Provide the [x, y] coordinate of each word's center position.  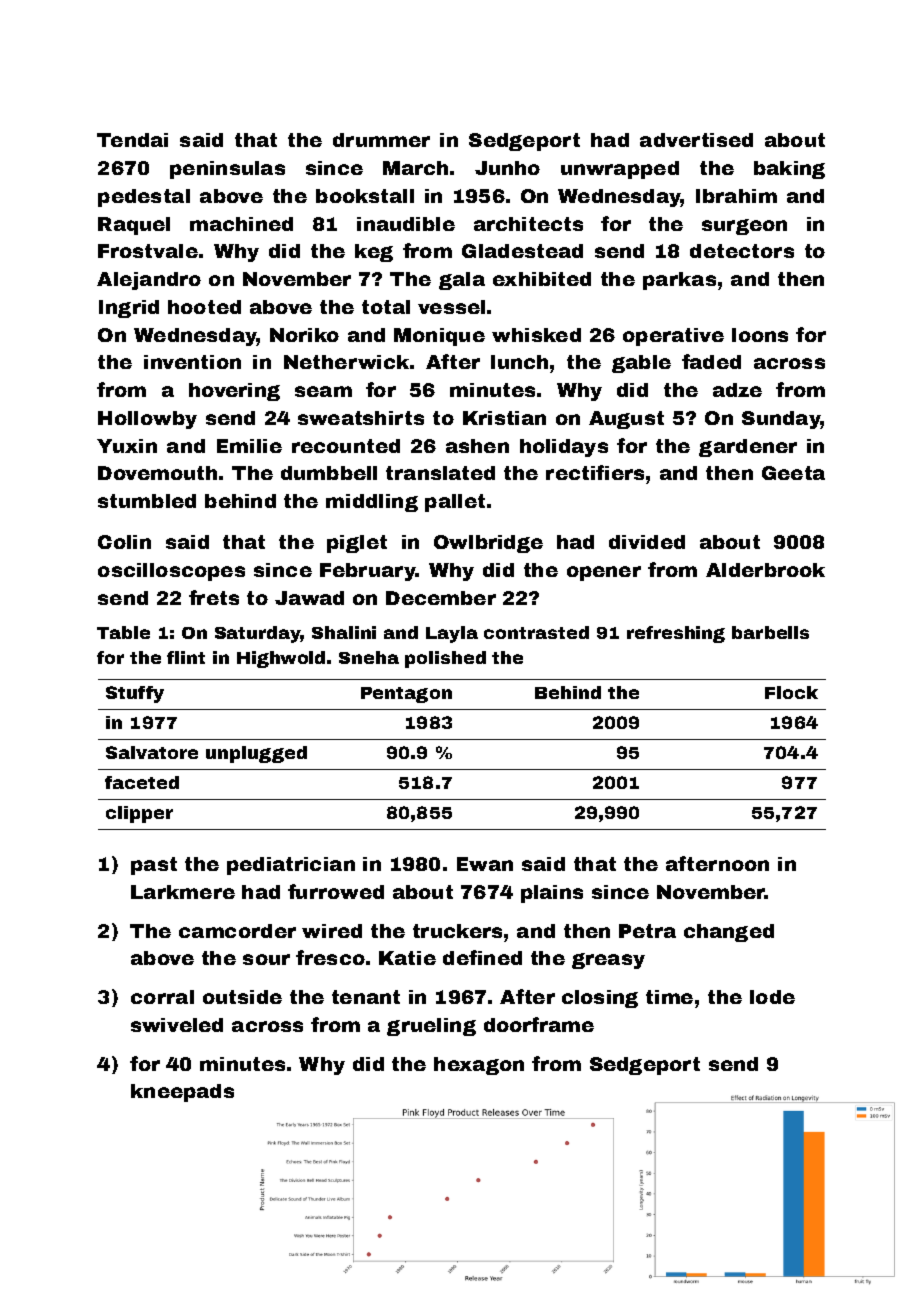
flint [186, 657]
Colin [124, 542]
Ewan [485, 864]
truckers [457, 931]
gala [462, 281]
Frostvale [148, 251]
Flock [791, 692]
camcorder [237, 931]
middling [372, 503]
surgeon [744, 227]
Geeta [793, 473]
